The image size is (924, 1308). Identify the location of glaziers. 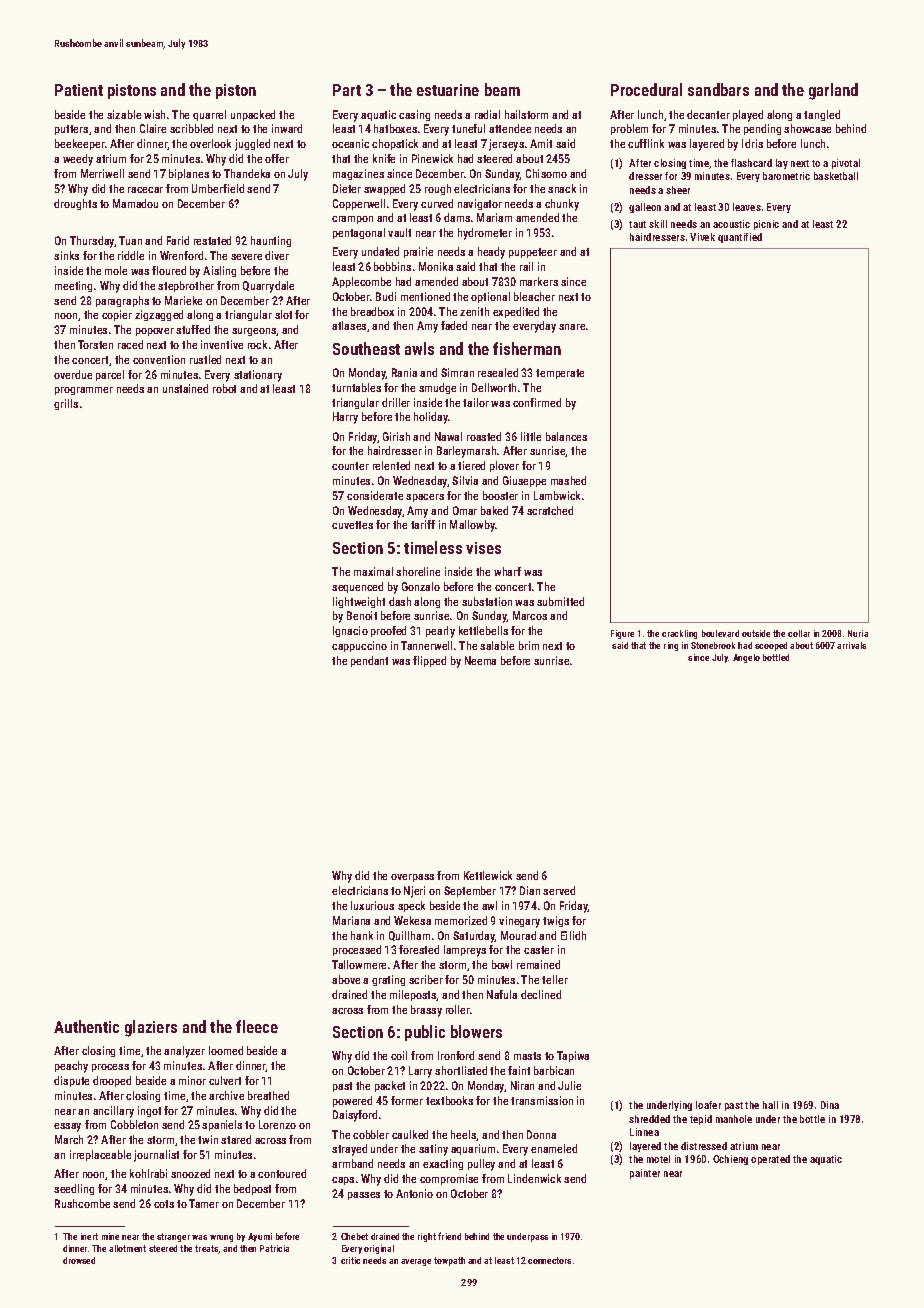
(151, 1028).
